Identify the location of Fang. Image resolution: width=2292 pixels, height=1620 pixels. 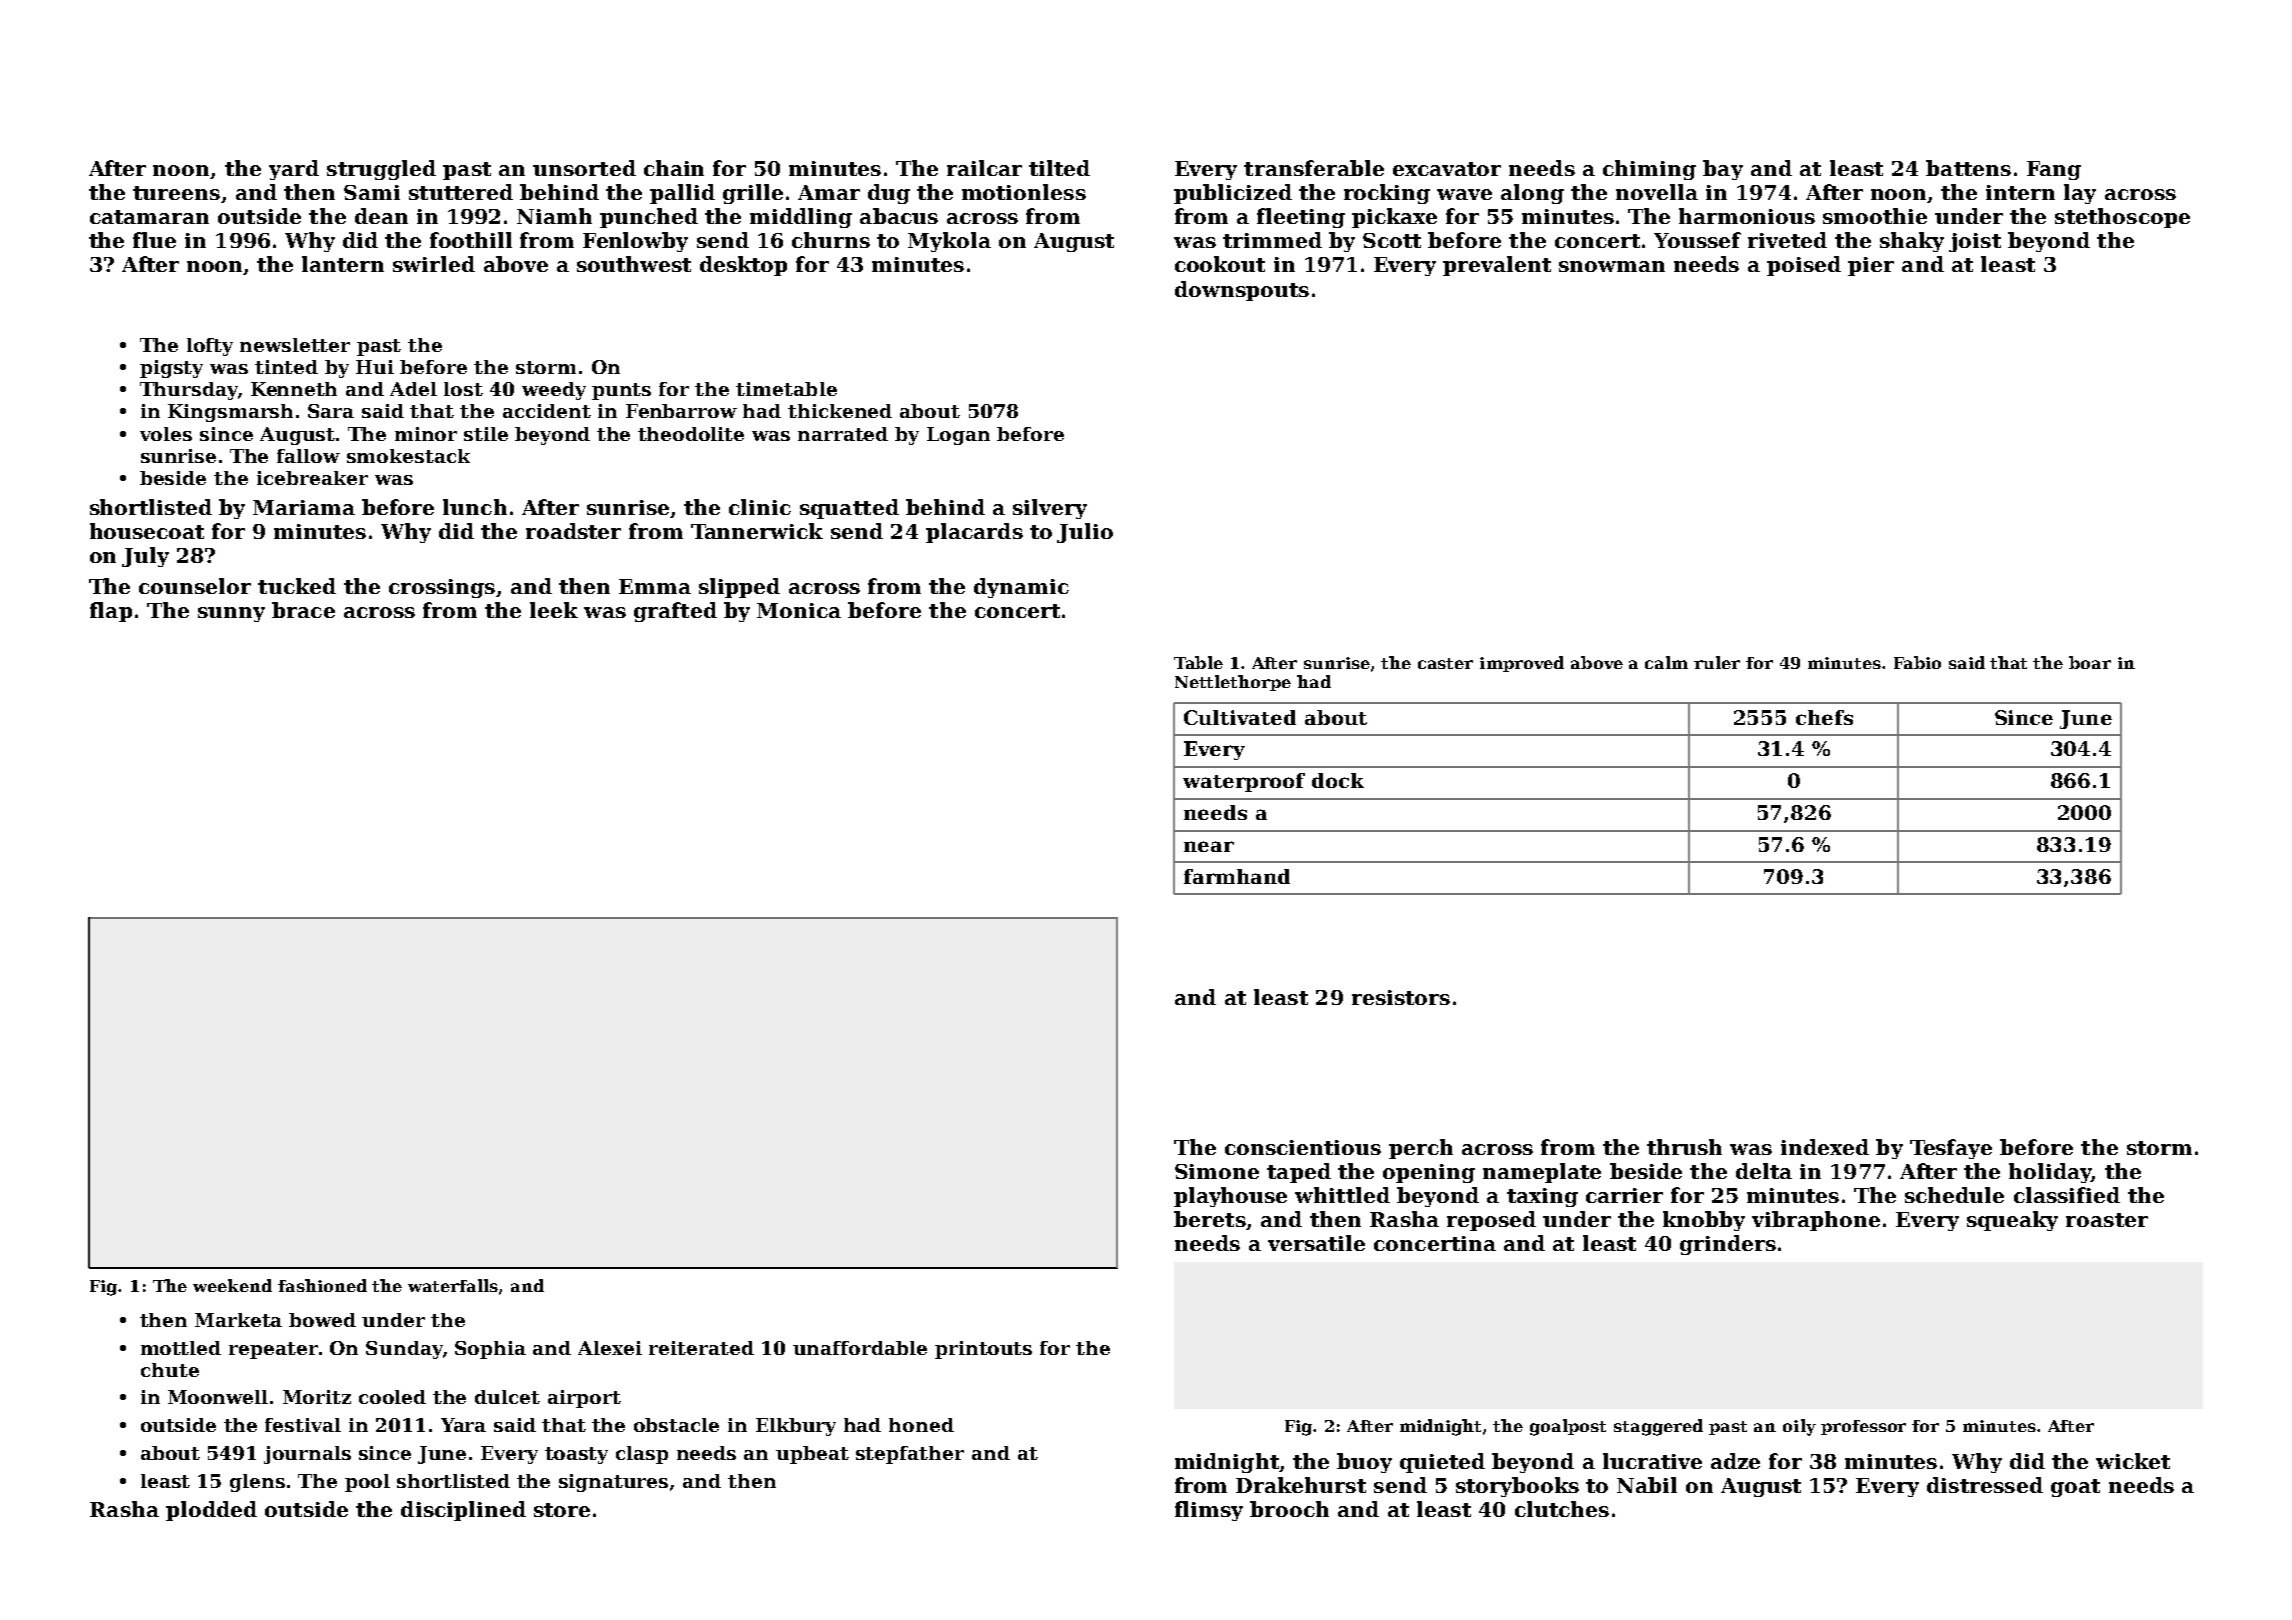
(2054, 170).
